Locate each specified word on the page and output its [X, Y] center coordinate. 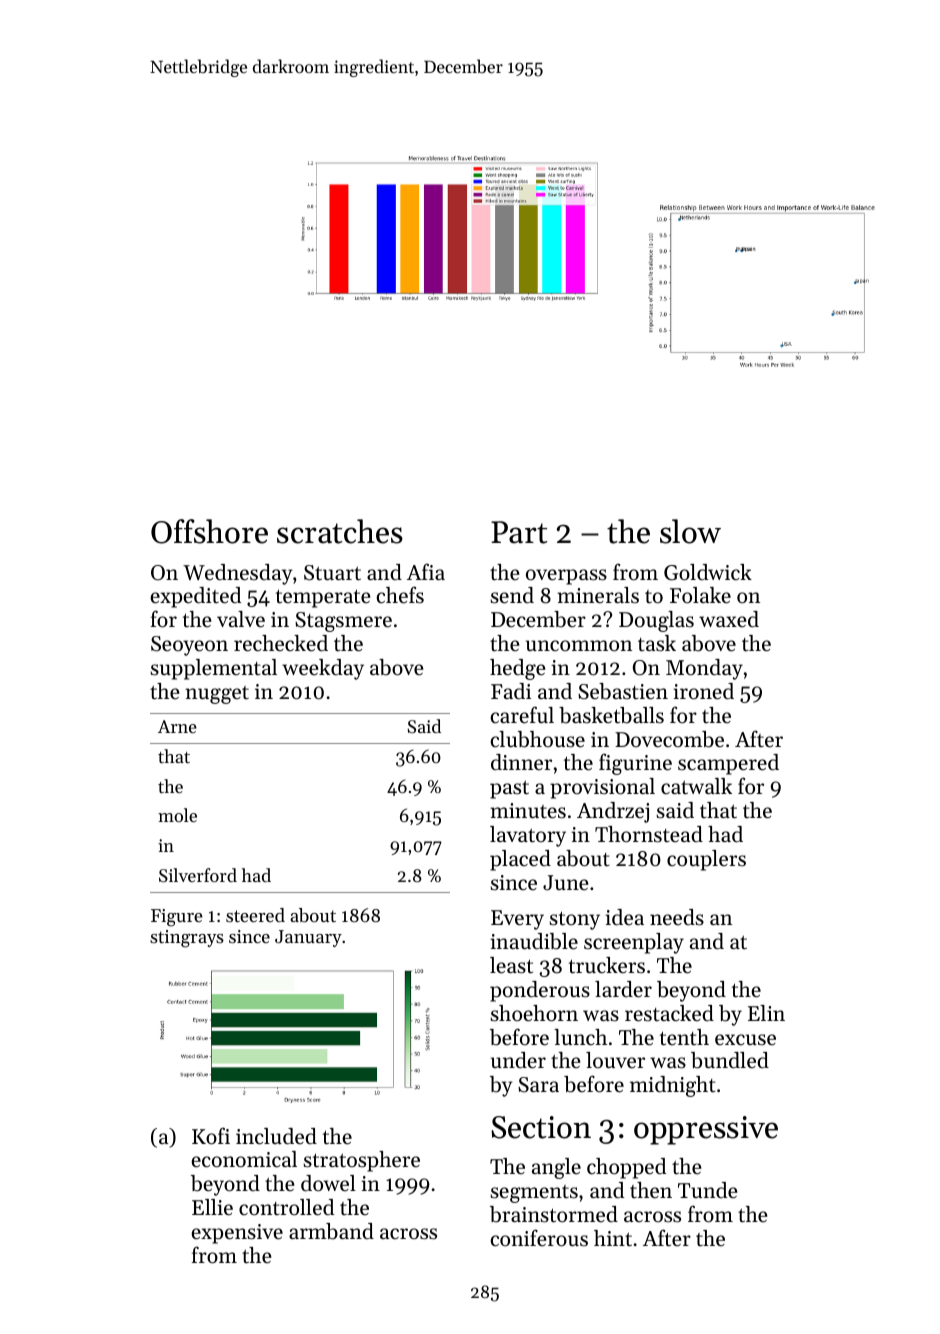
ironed [703, 691]
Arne [177, 726]
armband [331, 1231]
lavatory [528, 836]
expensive [237, 1234]
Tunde [708, 1190]
